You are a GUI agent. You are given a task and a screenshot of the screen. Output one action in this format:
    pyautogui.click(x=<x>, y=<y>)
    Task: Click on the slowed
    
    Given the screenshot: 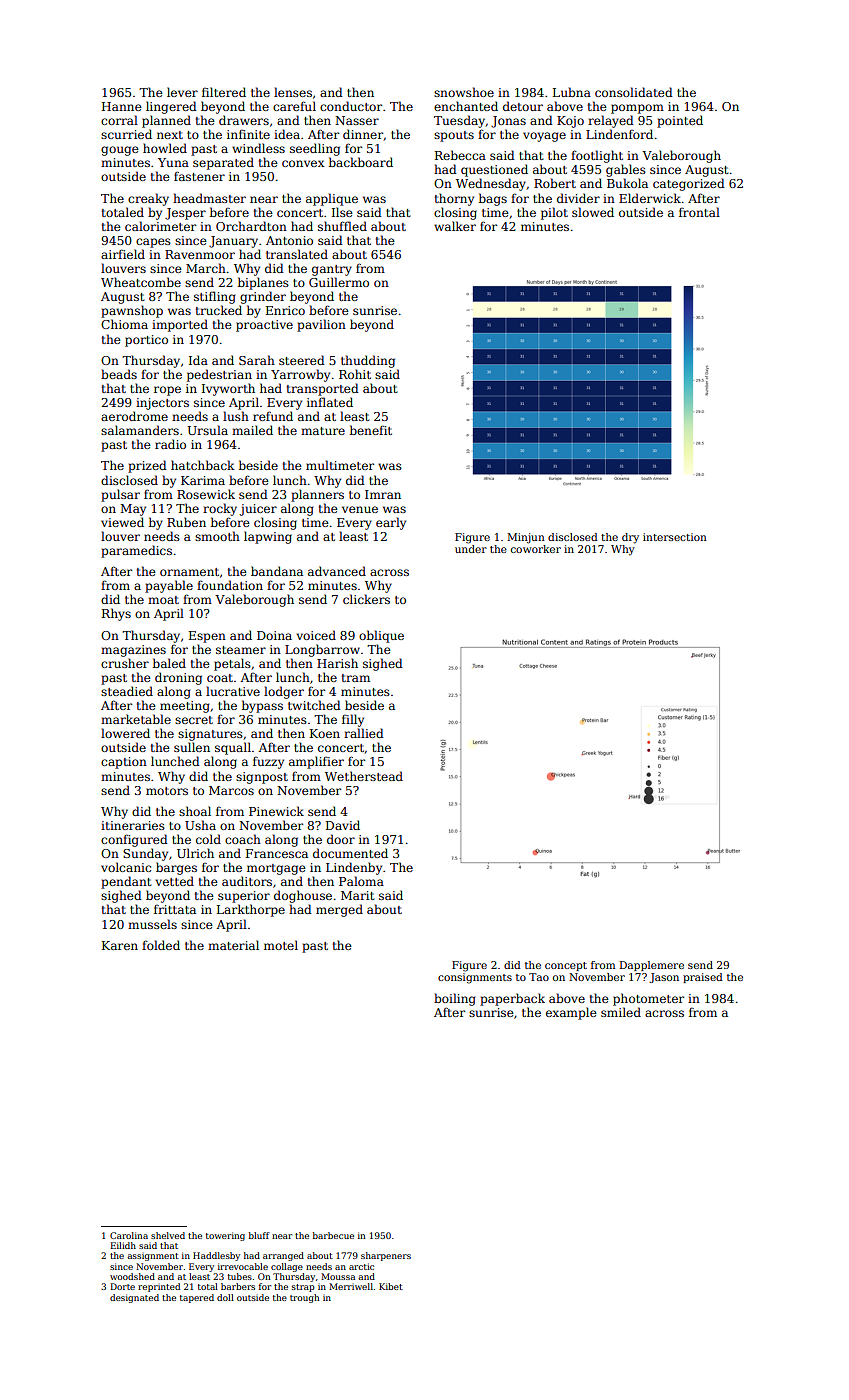 What is the action you would take?
    pyautogui.click(x=593, y=212)
